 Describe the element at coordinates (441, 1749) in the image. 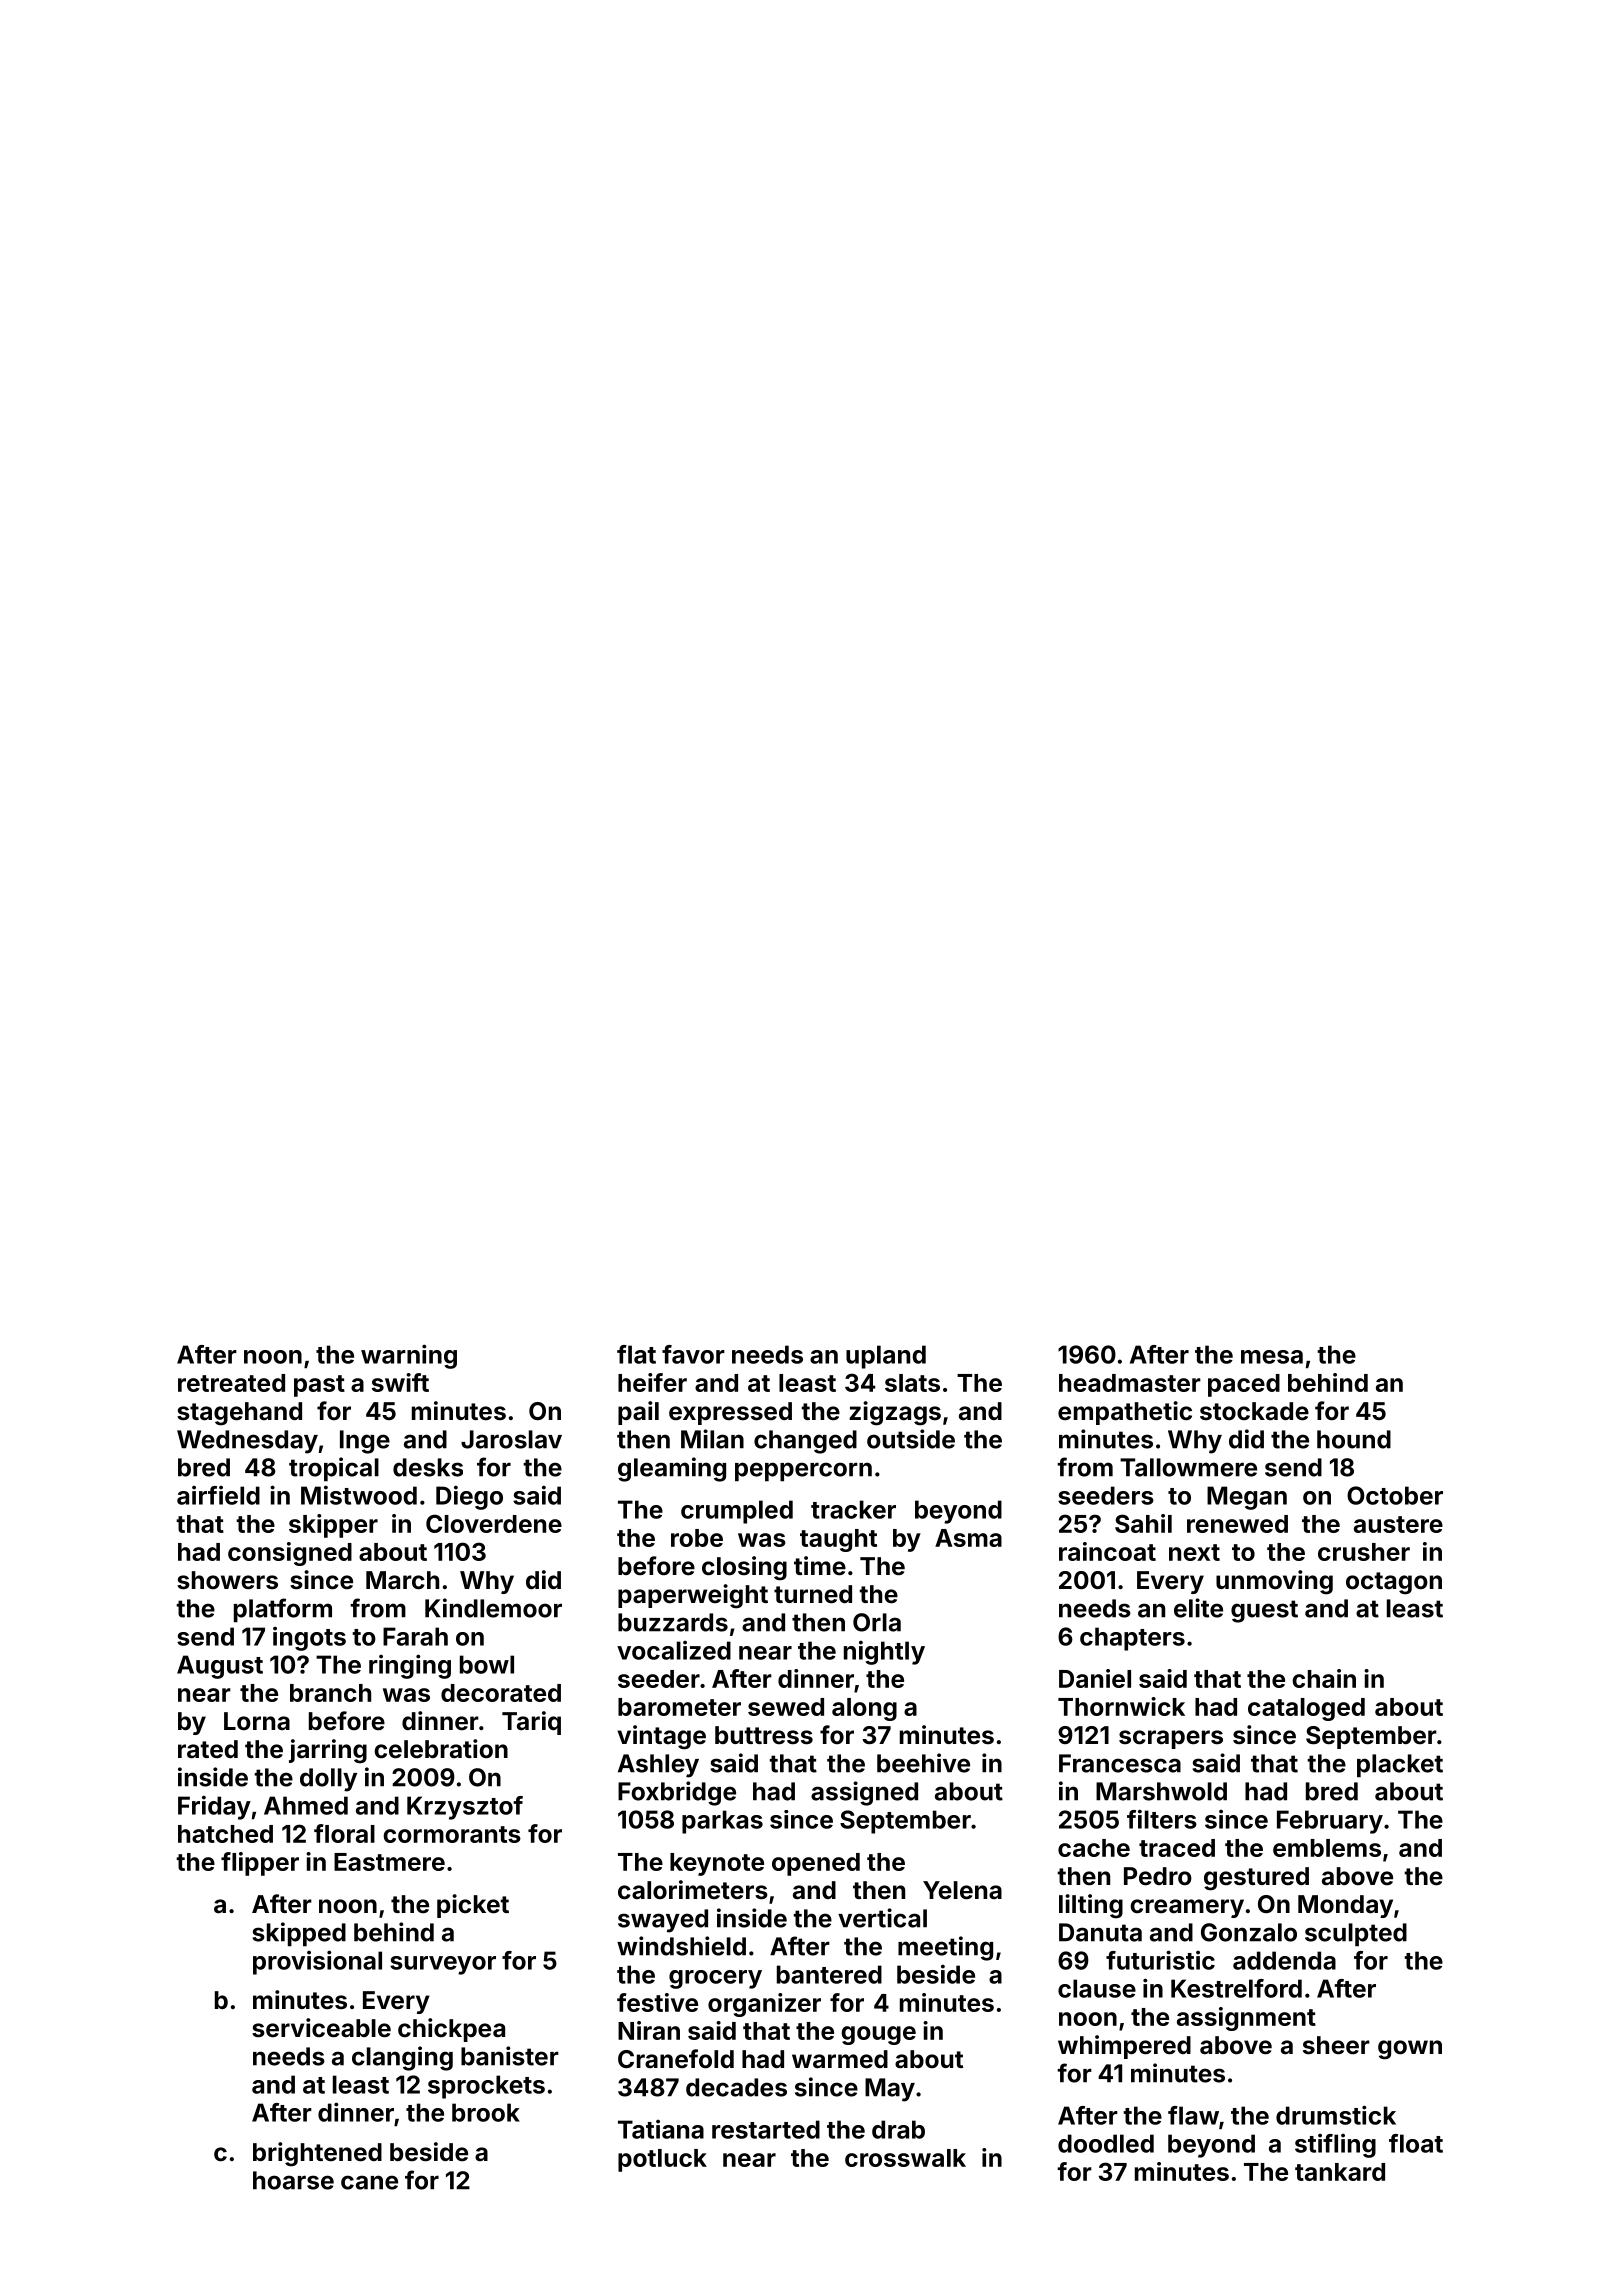

I see `celebration` at that location.
